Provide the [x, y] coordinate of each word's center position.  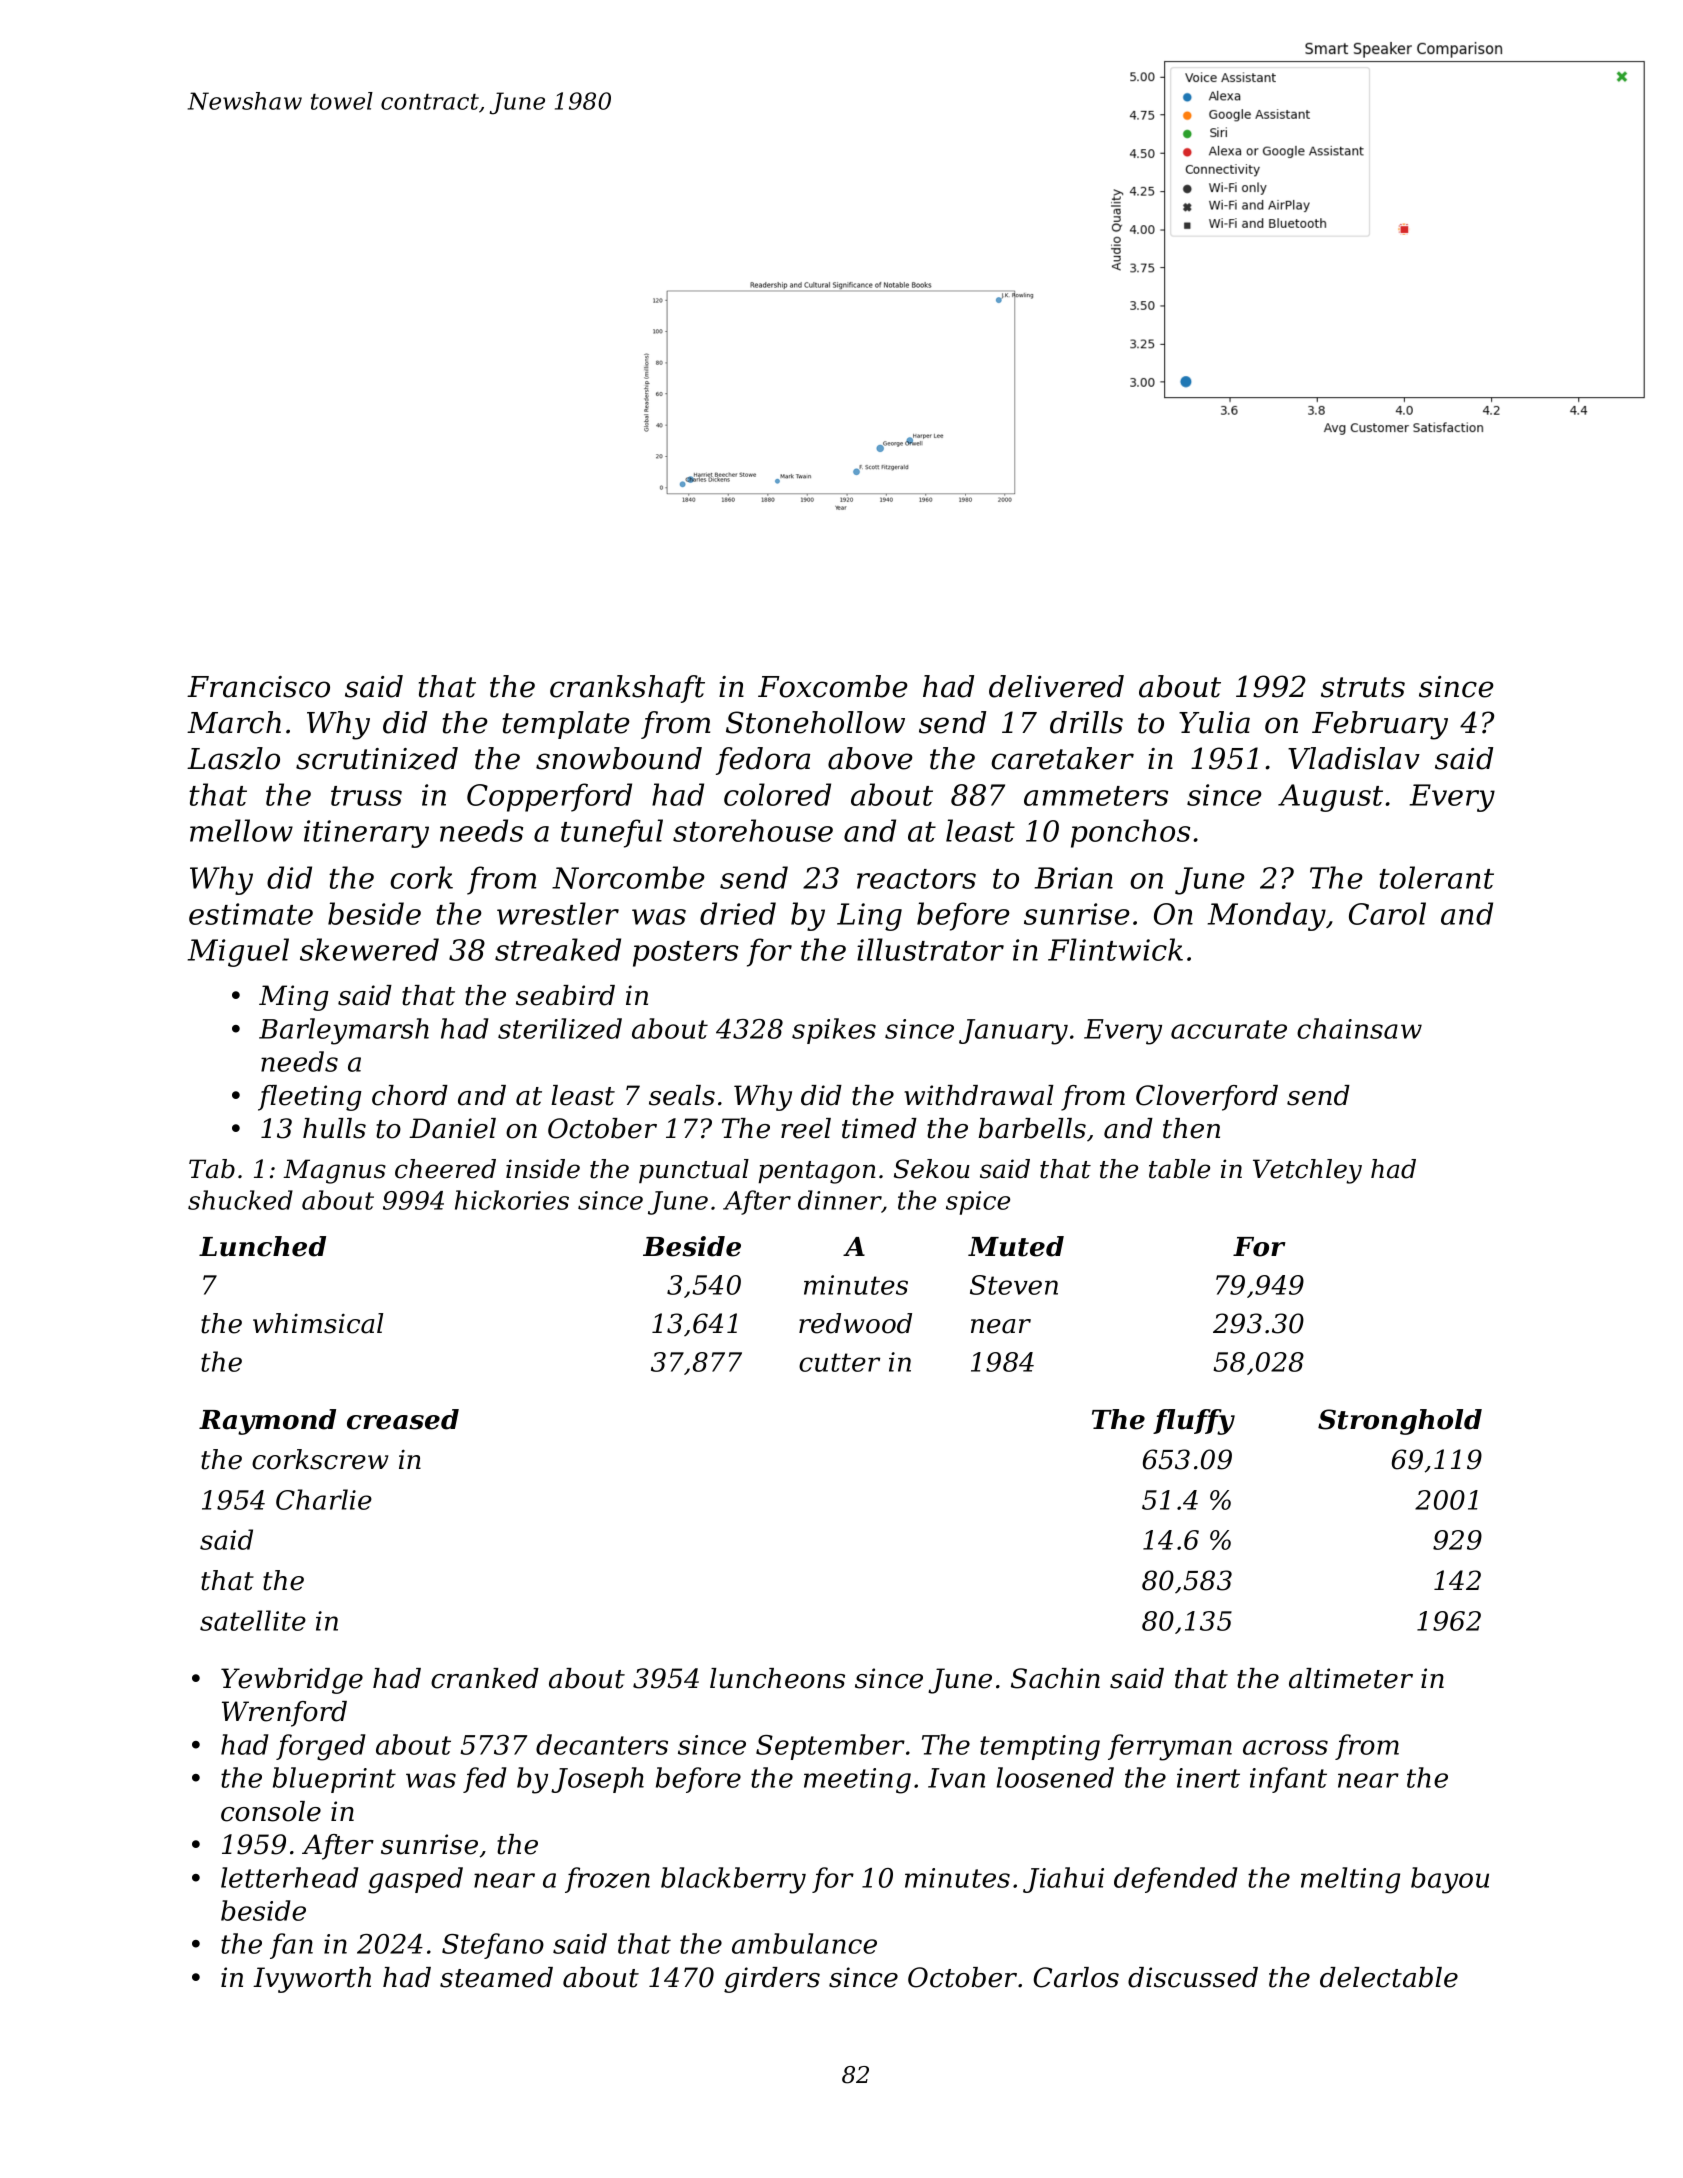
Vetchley [1307, 1171]
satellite [253, 1620]
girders [772, 1980]
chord [410, 1095]
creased [403, 1419]
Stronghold [1400, 1422]
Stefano [493, 1946]
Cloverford [1207, 1098]
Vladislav [1354, 758]
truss [366, 796]
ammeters [1096, 796]
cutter [839, 1362]
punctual [694, 1171]
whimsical [318, 1323]
